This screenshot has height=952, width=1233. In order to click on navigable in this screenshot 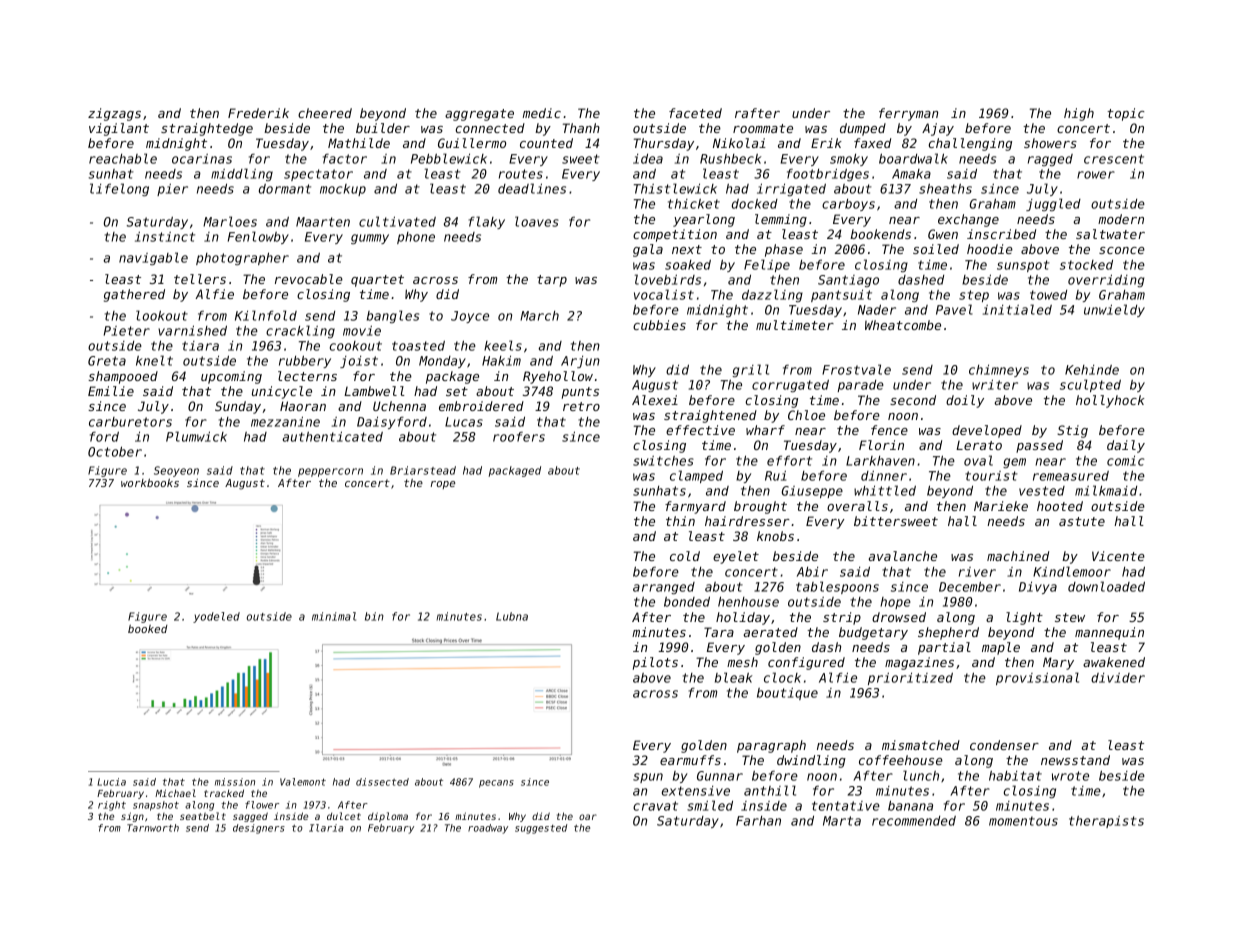, I will do `click(153, 258)`.
